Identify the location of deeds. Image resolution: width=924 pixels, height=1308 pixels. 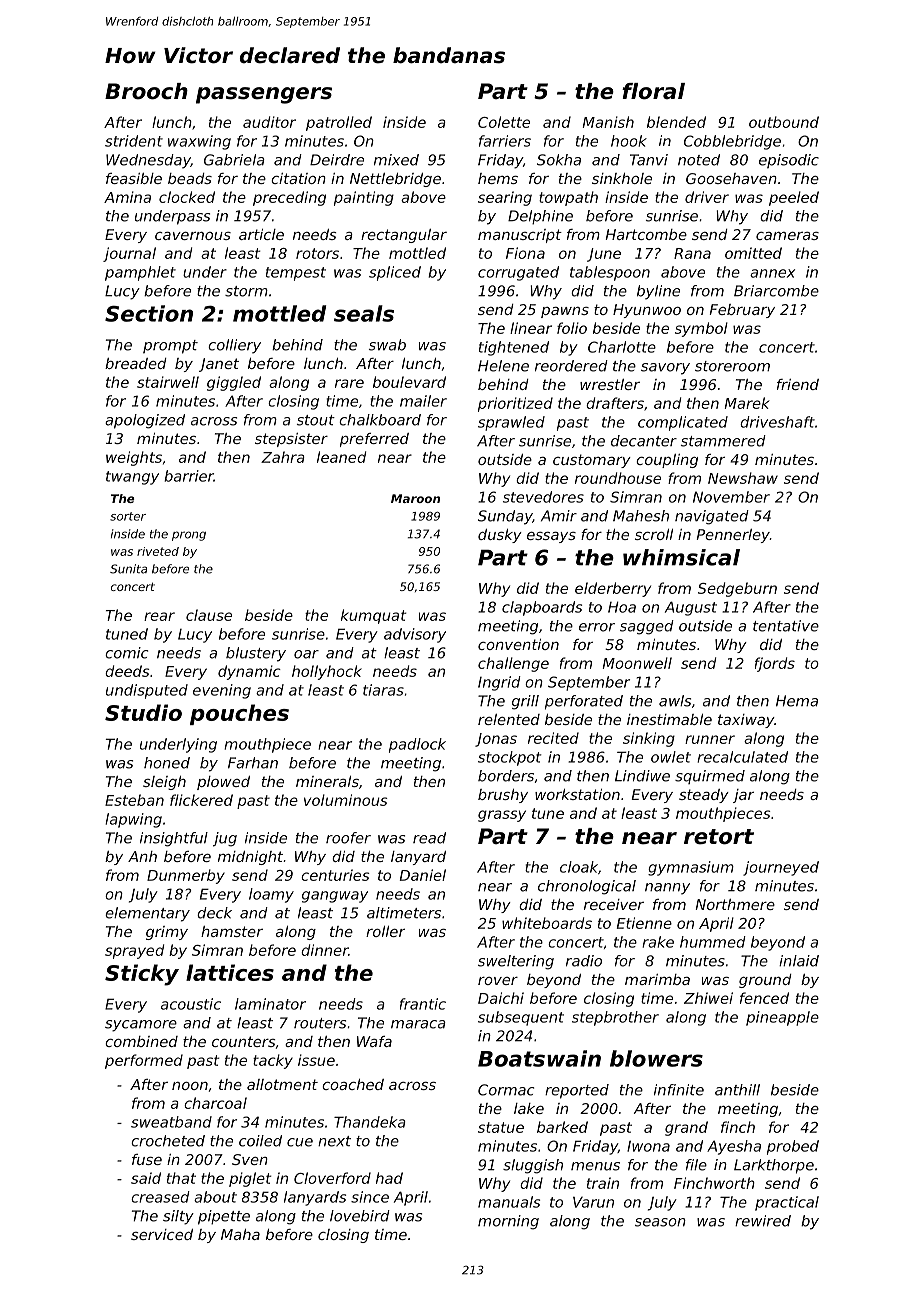
(127, 671).
